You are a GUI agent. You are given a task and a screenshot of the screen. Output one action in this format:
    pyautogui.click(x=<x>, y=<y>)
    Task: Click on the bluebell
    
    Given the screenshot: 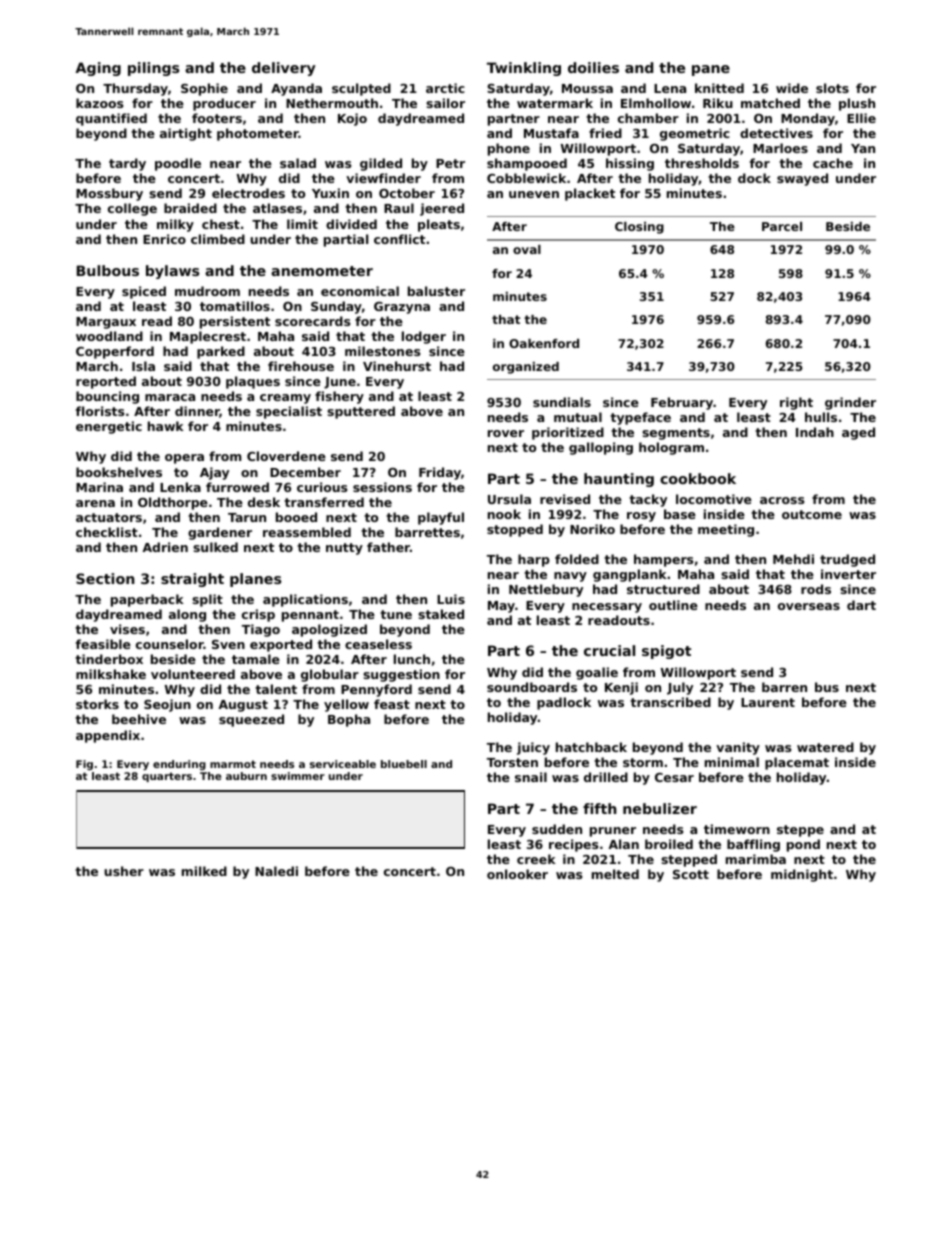 What is the action you would take?
    pyautogui.click(x=404, y=764)
